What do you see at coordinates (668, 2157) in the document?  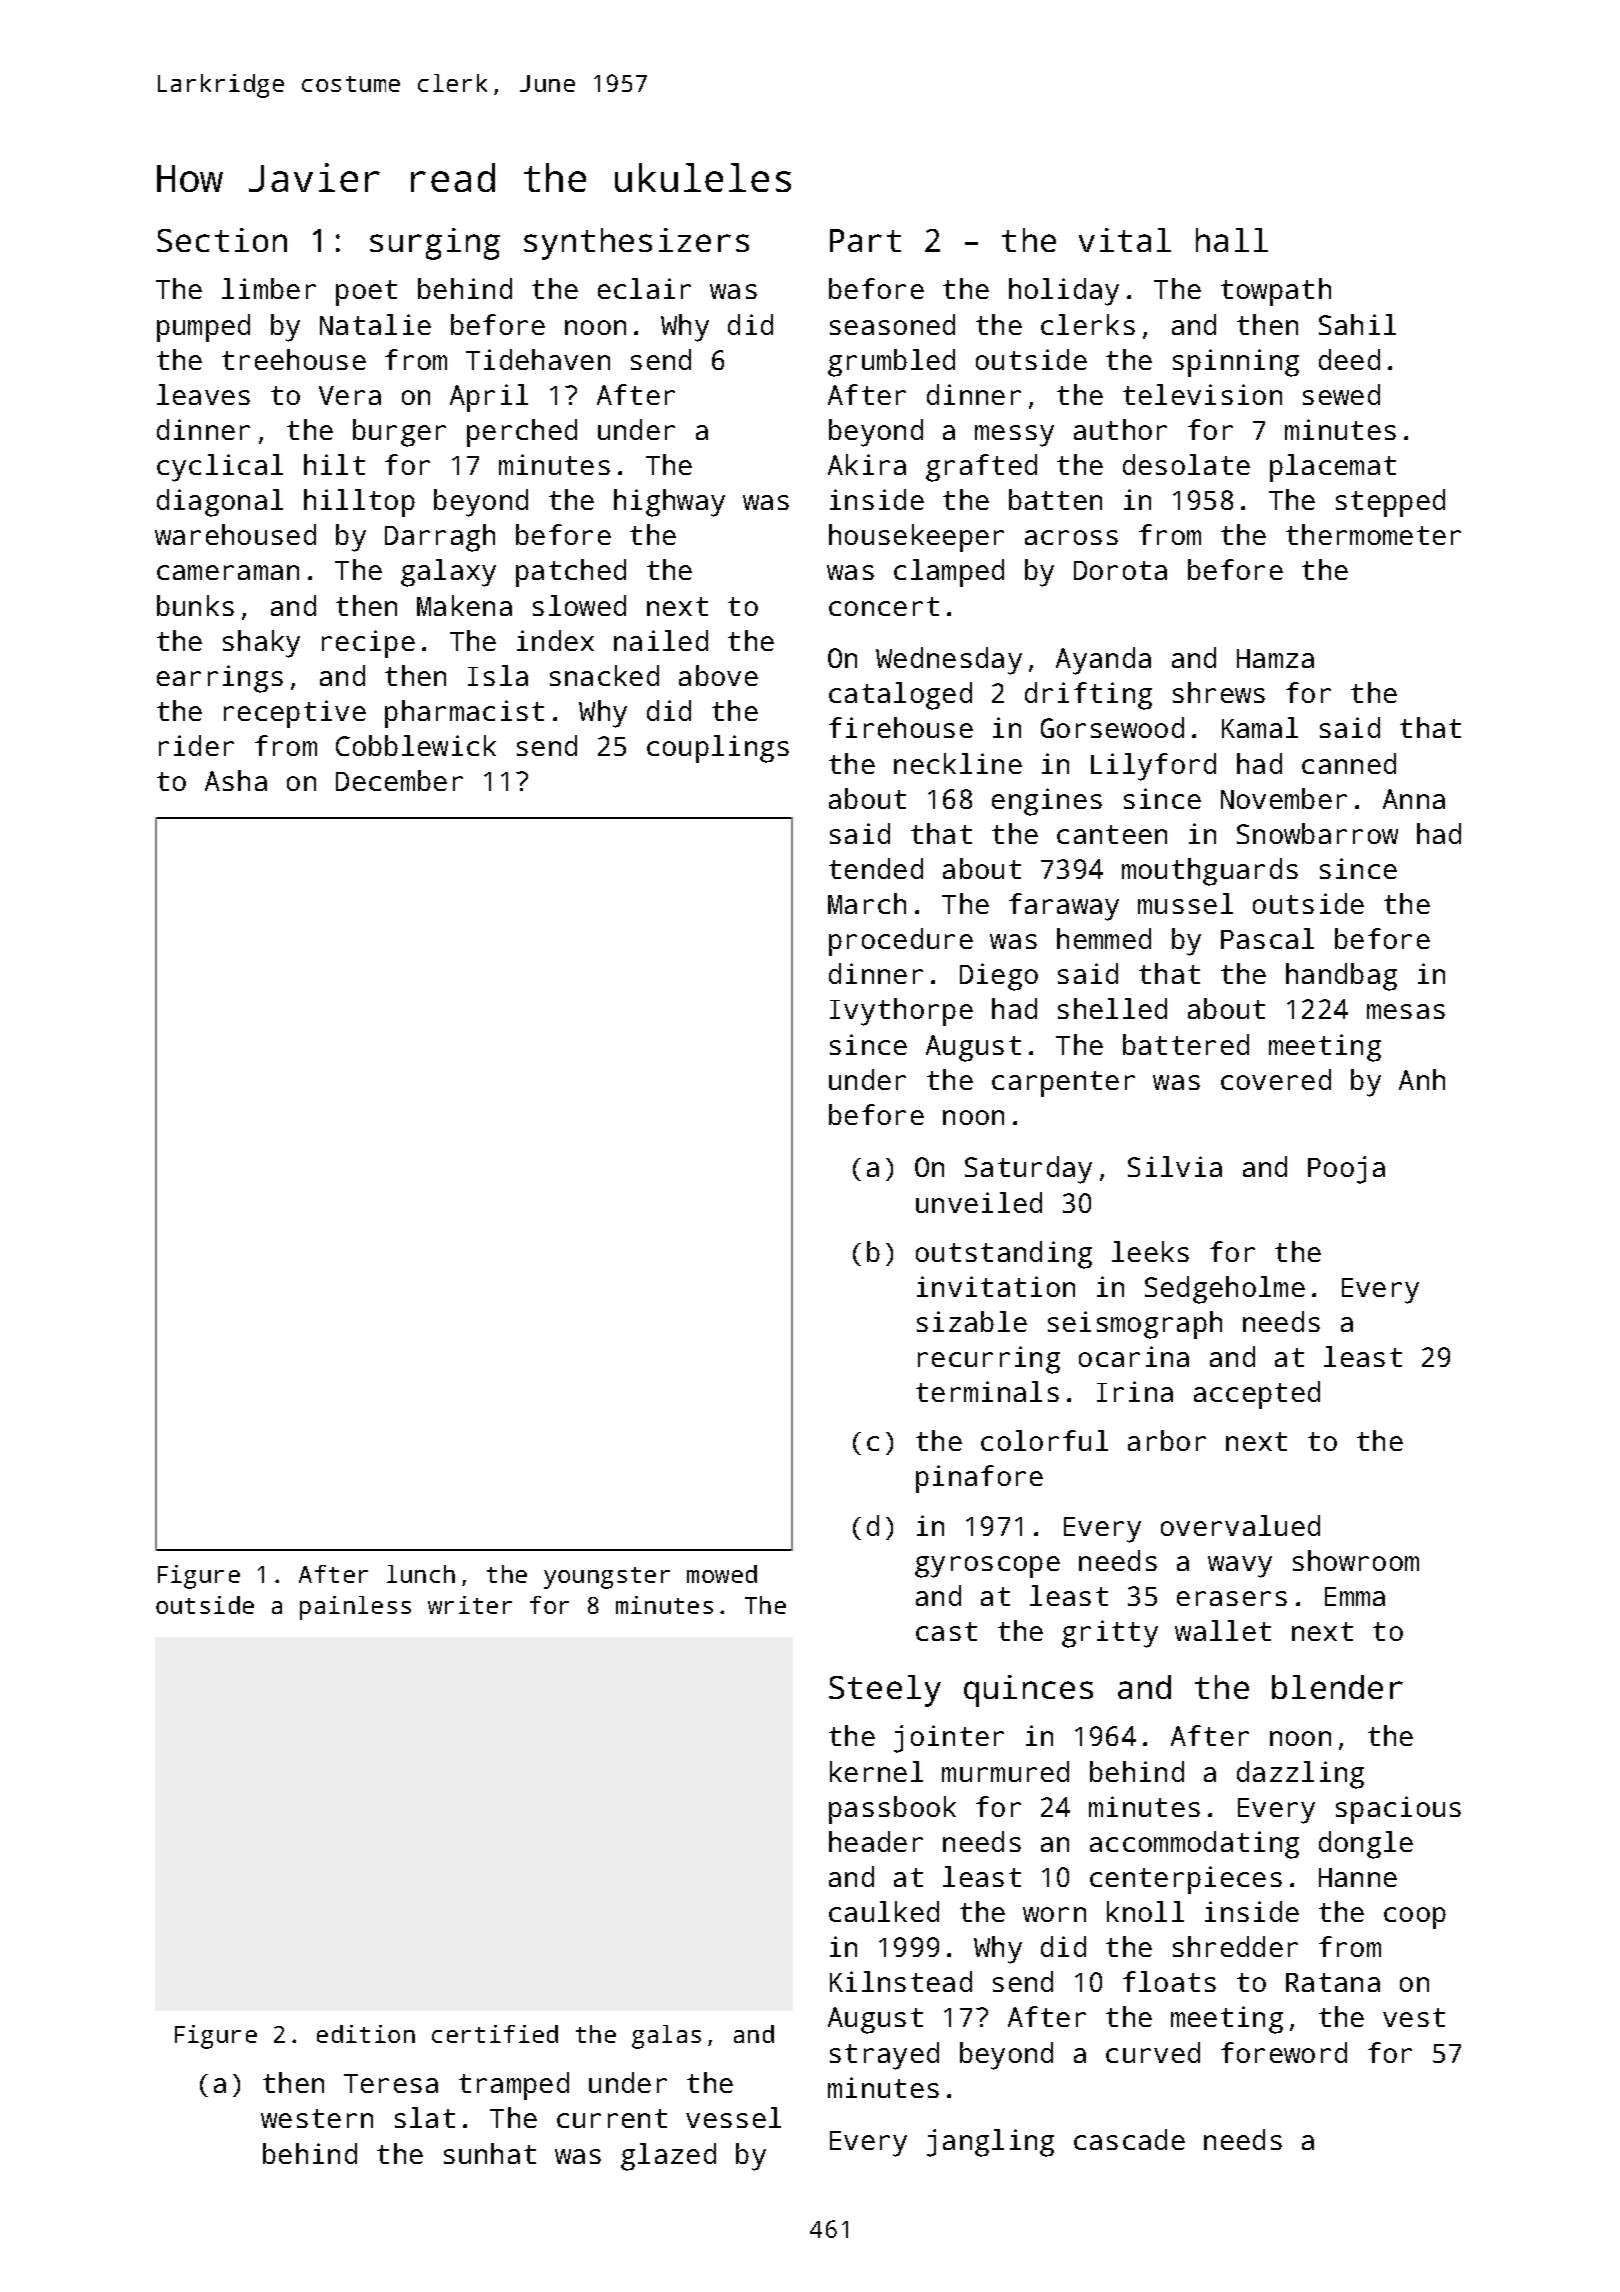 I see `glazed` at bounding box center [668, 2157].
